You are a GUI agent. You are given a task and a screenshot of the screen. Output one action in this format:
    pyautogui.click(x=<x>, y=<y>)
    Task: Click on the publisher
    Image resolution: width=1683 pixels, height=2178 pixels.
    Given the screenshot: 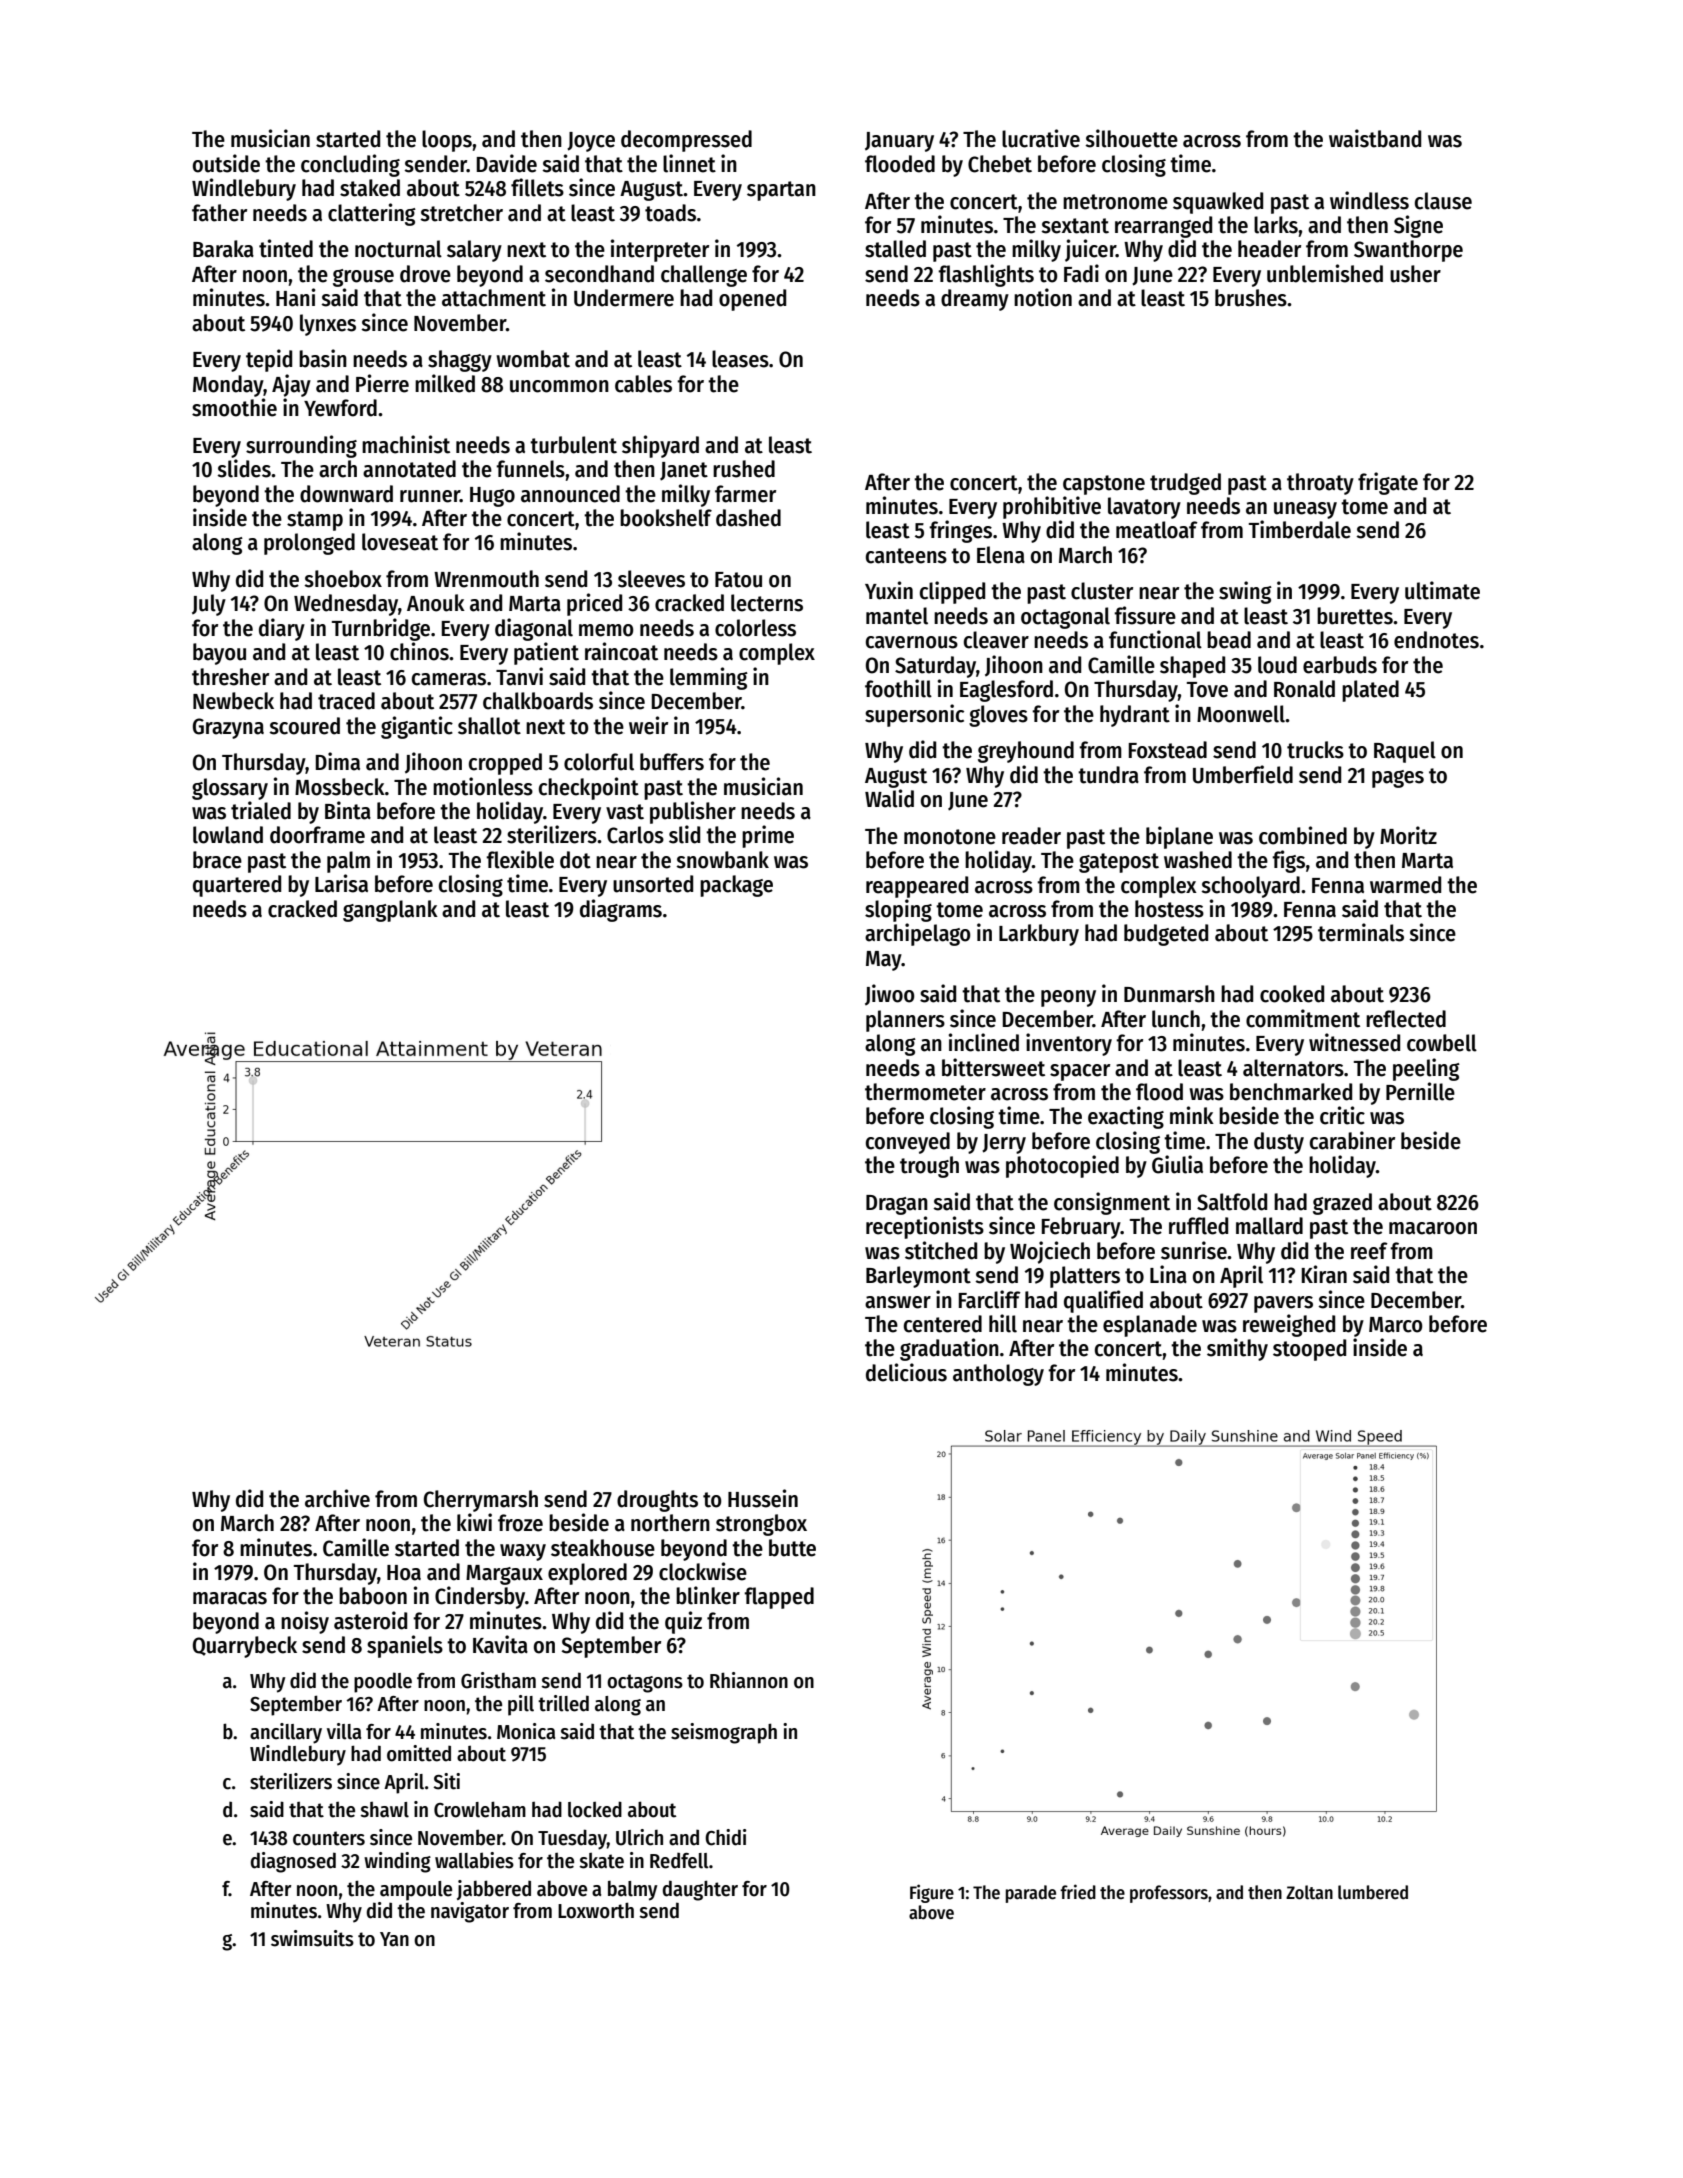 What is the action you would take?
    pyautogui.click(x=693, y=812)
